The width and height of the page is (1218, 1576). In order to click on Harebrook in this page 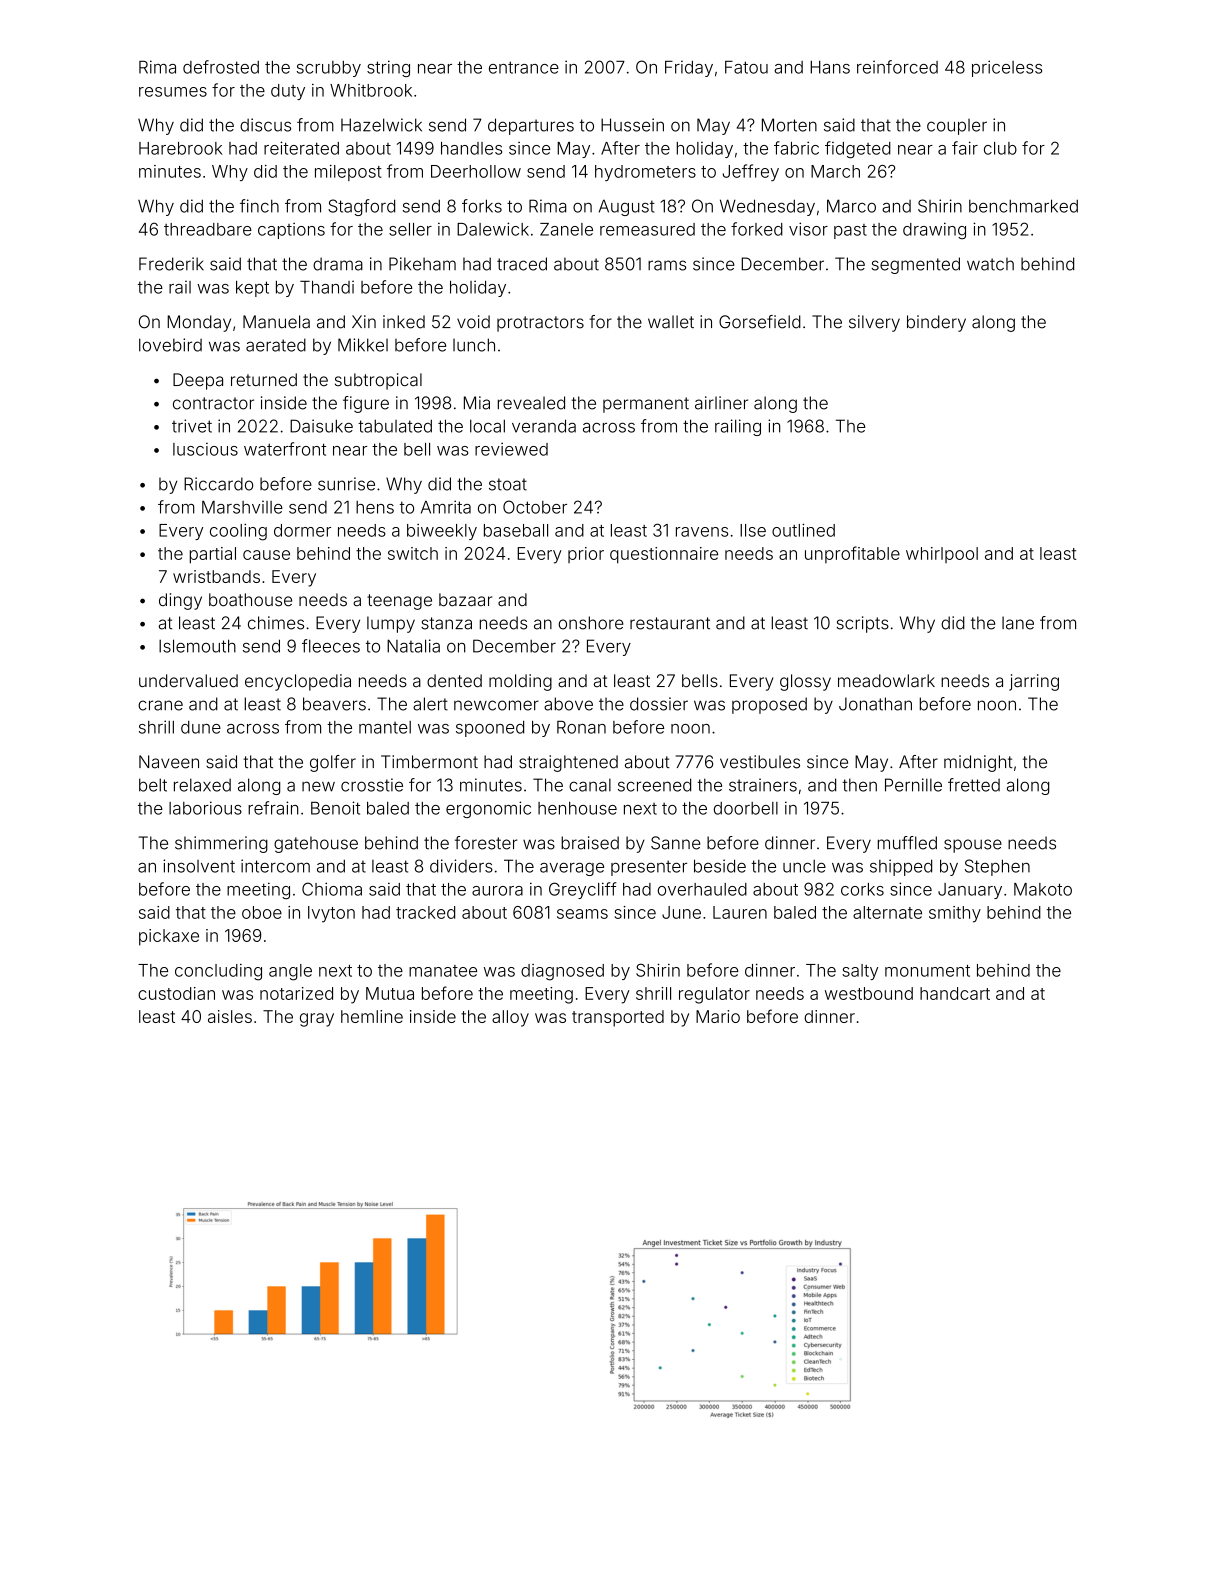, I will do `click(180, 148)`.
